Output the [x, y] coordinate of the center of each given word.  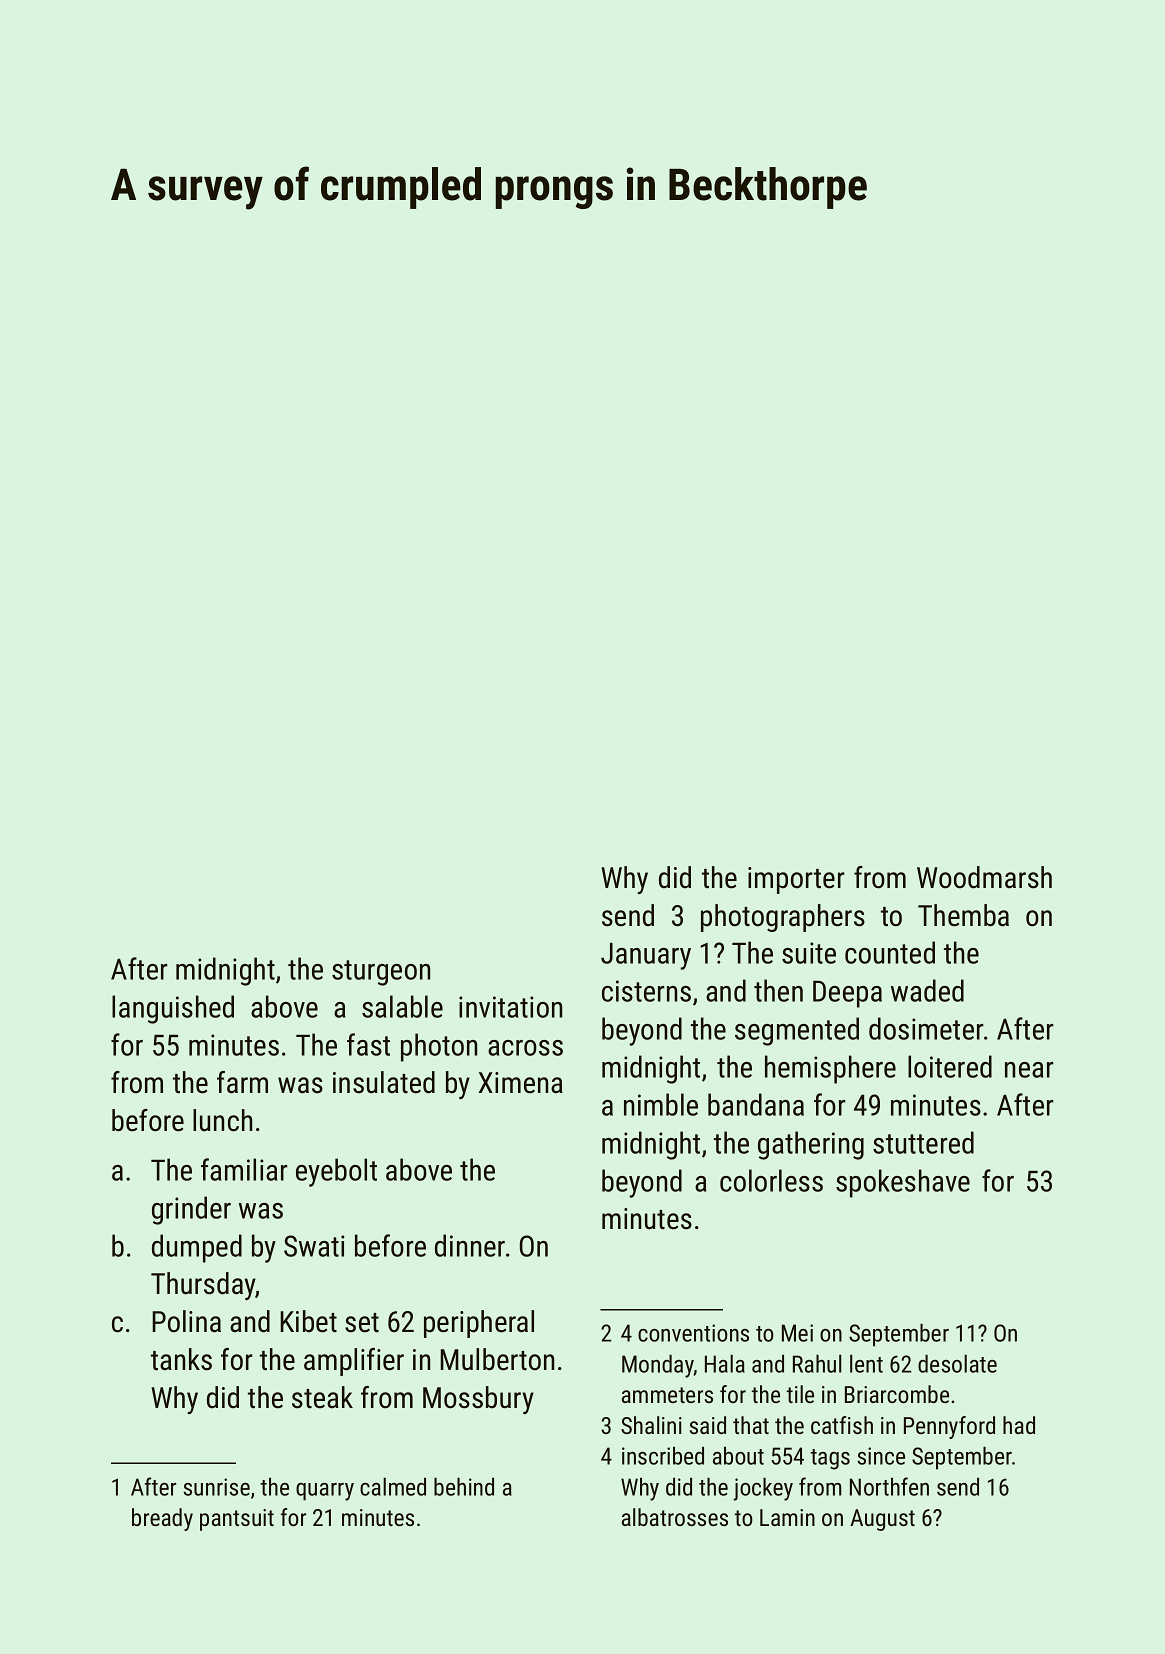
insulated [384, 1082]
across [525, 1048]
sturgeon [381, 973]
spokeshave [903, 1183]
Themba [963, 915]
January [646, 956]
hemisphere [830, 1069]
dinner [470, 1245]
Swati [314, 1246]
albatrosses [675, 1517]
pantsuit [237, 1520]
